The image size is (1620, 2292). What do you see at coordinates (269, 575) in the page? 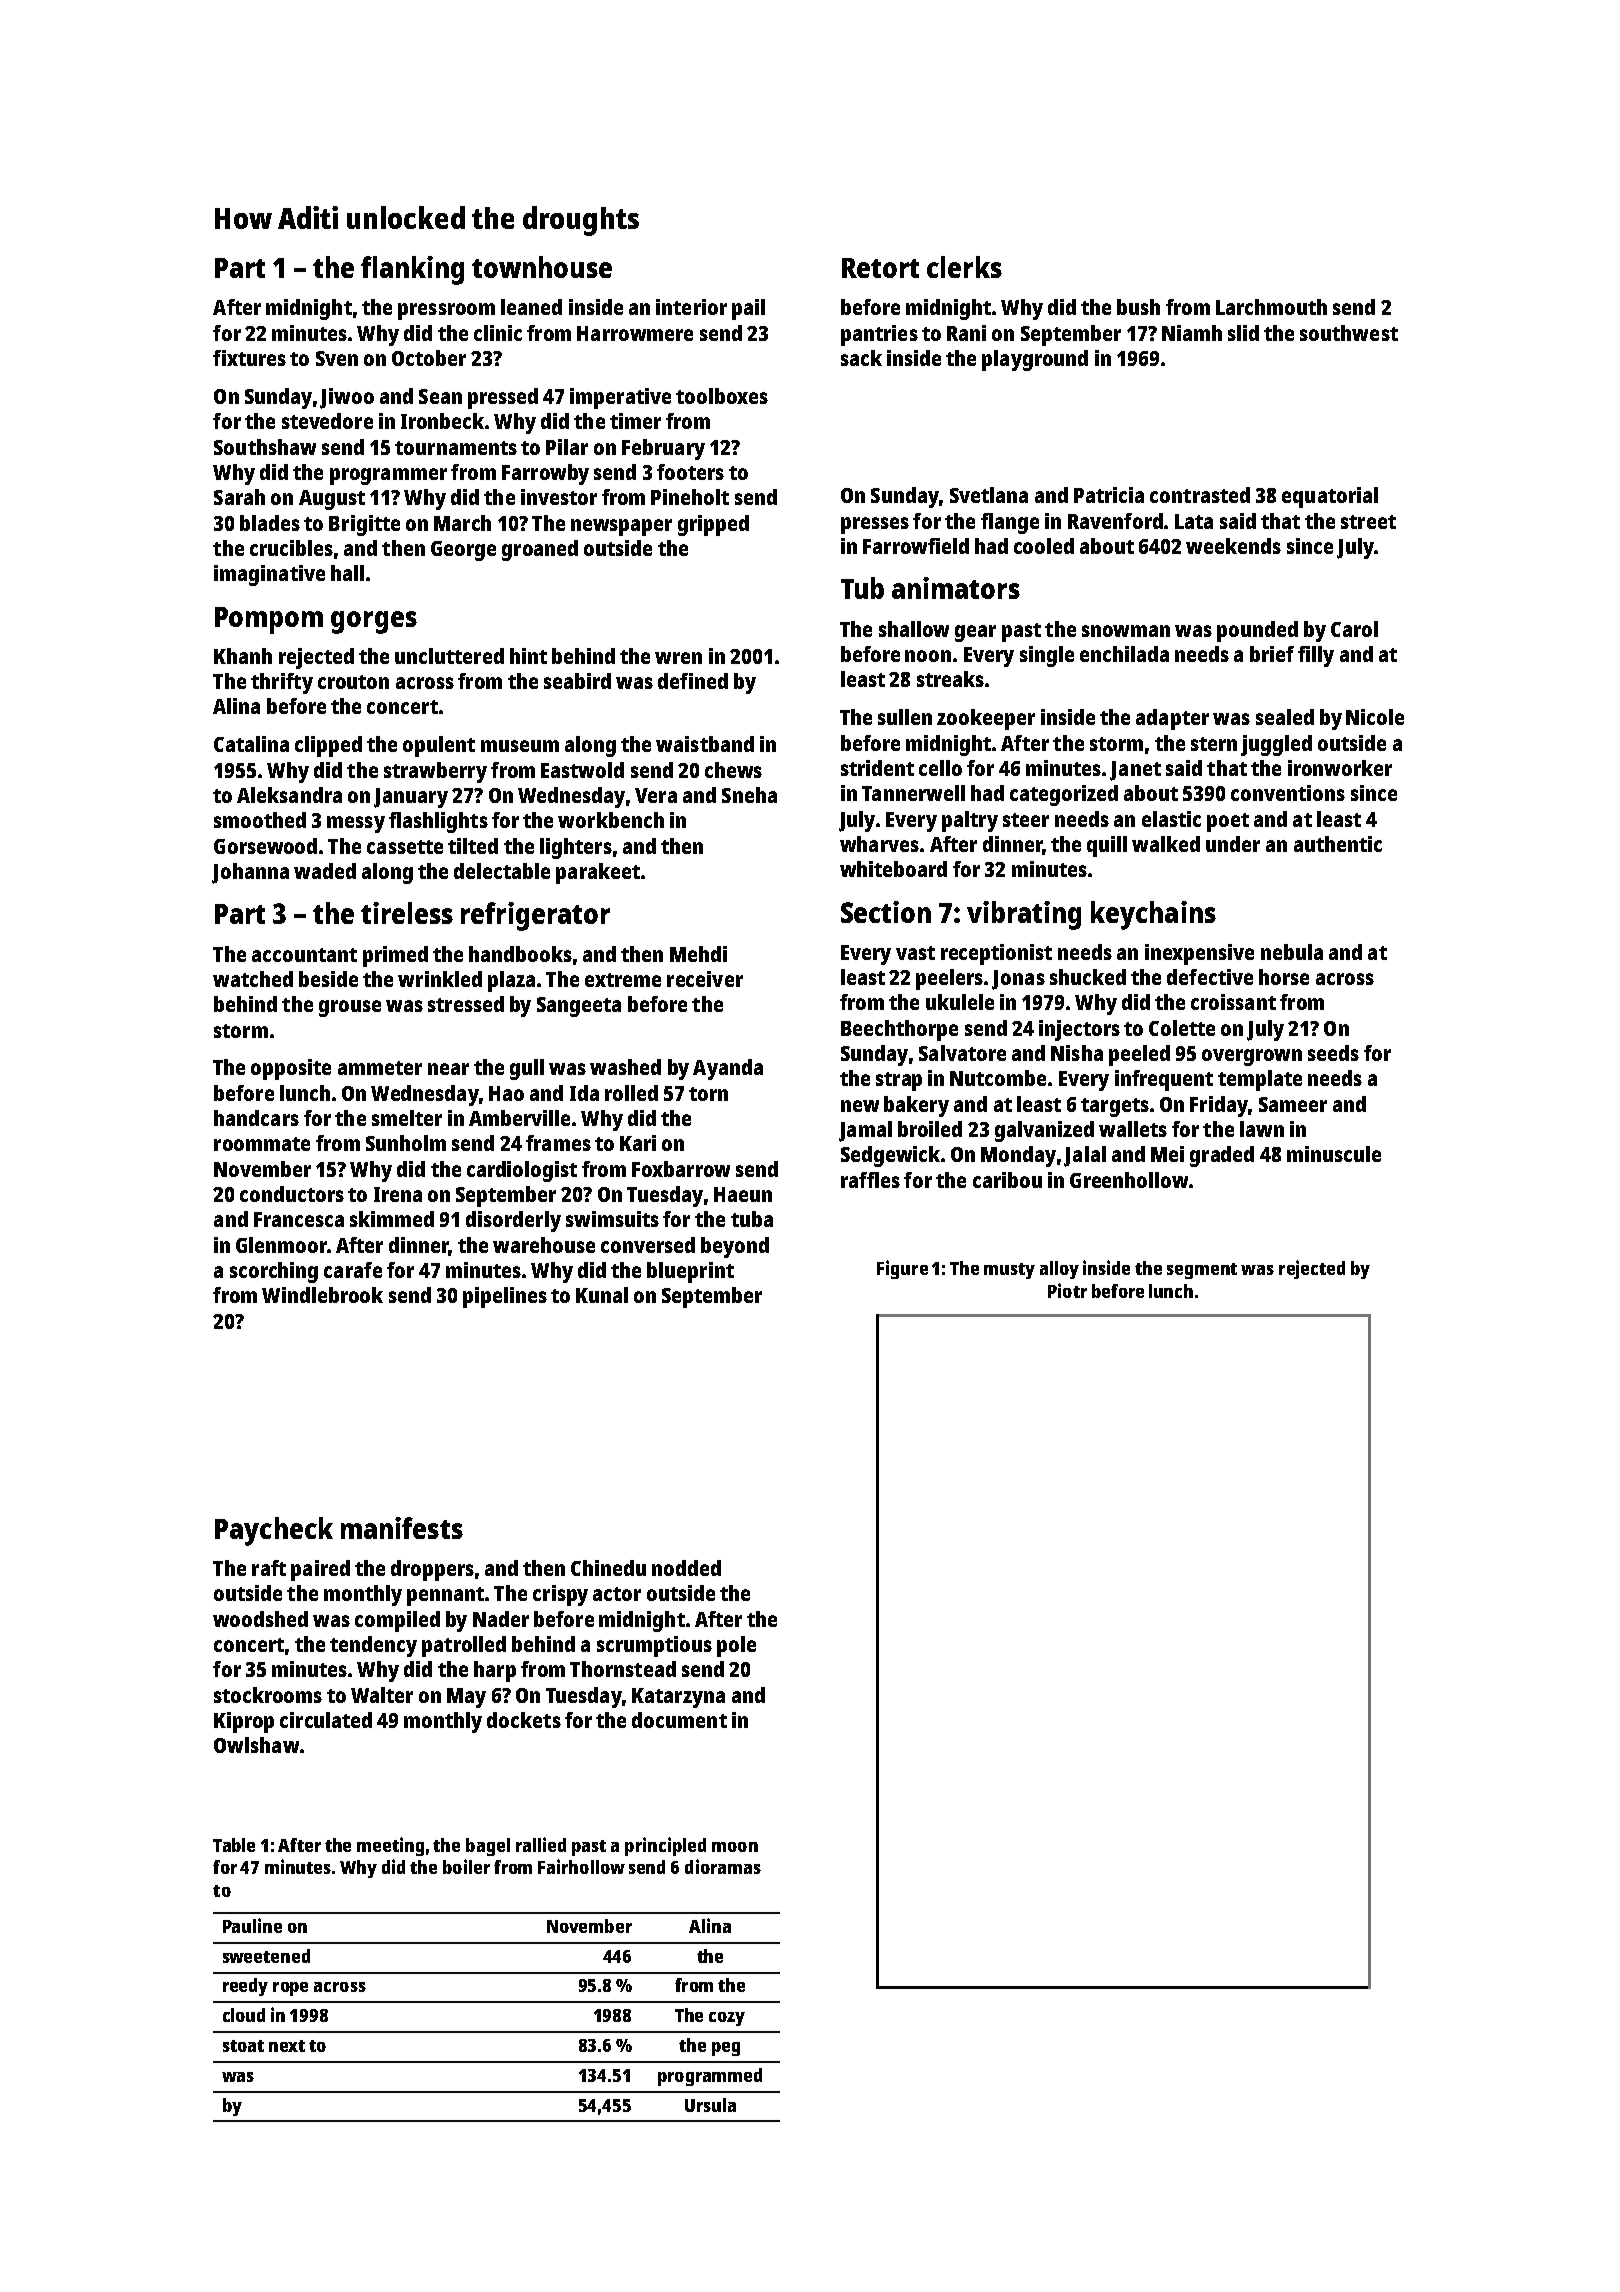
I see `imaginative` at bounding box center [269, 575].
